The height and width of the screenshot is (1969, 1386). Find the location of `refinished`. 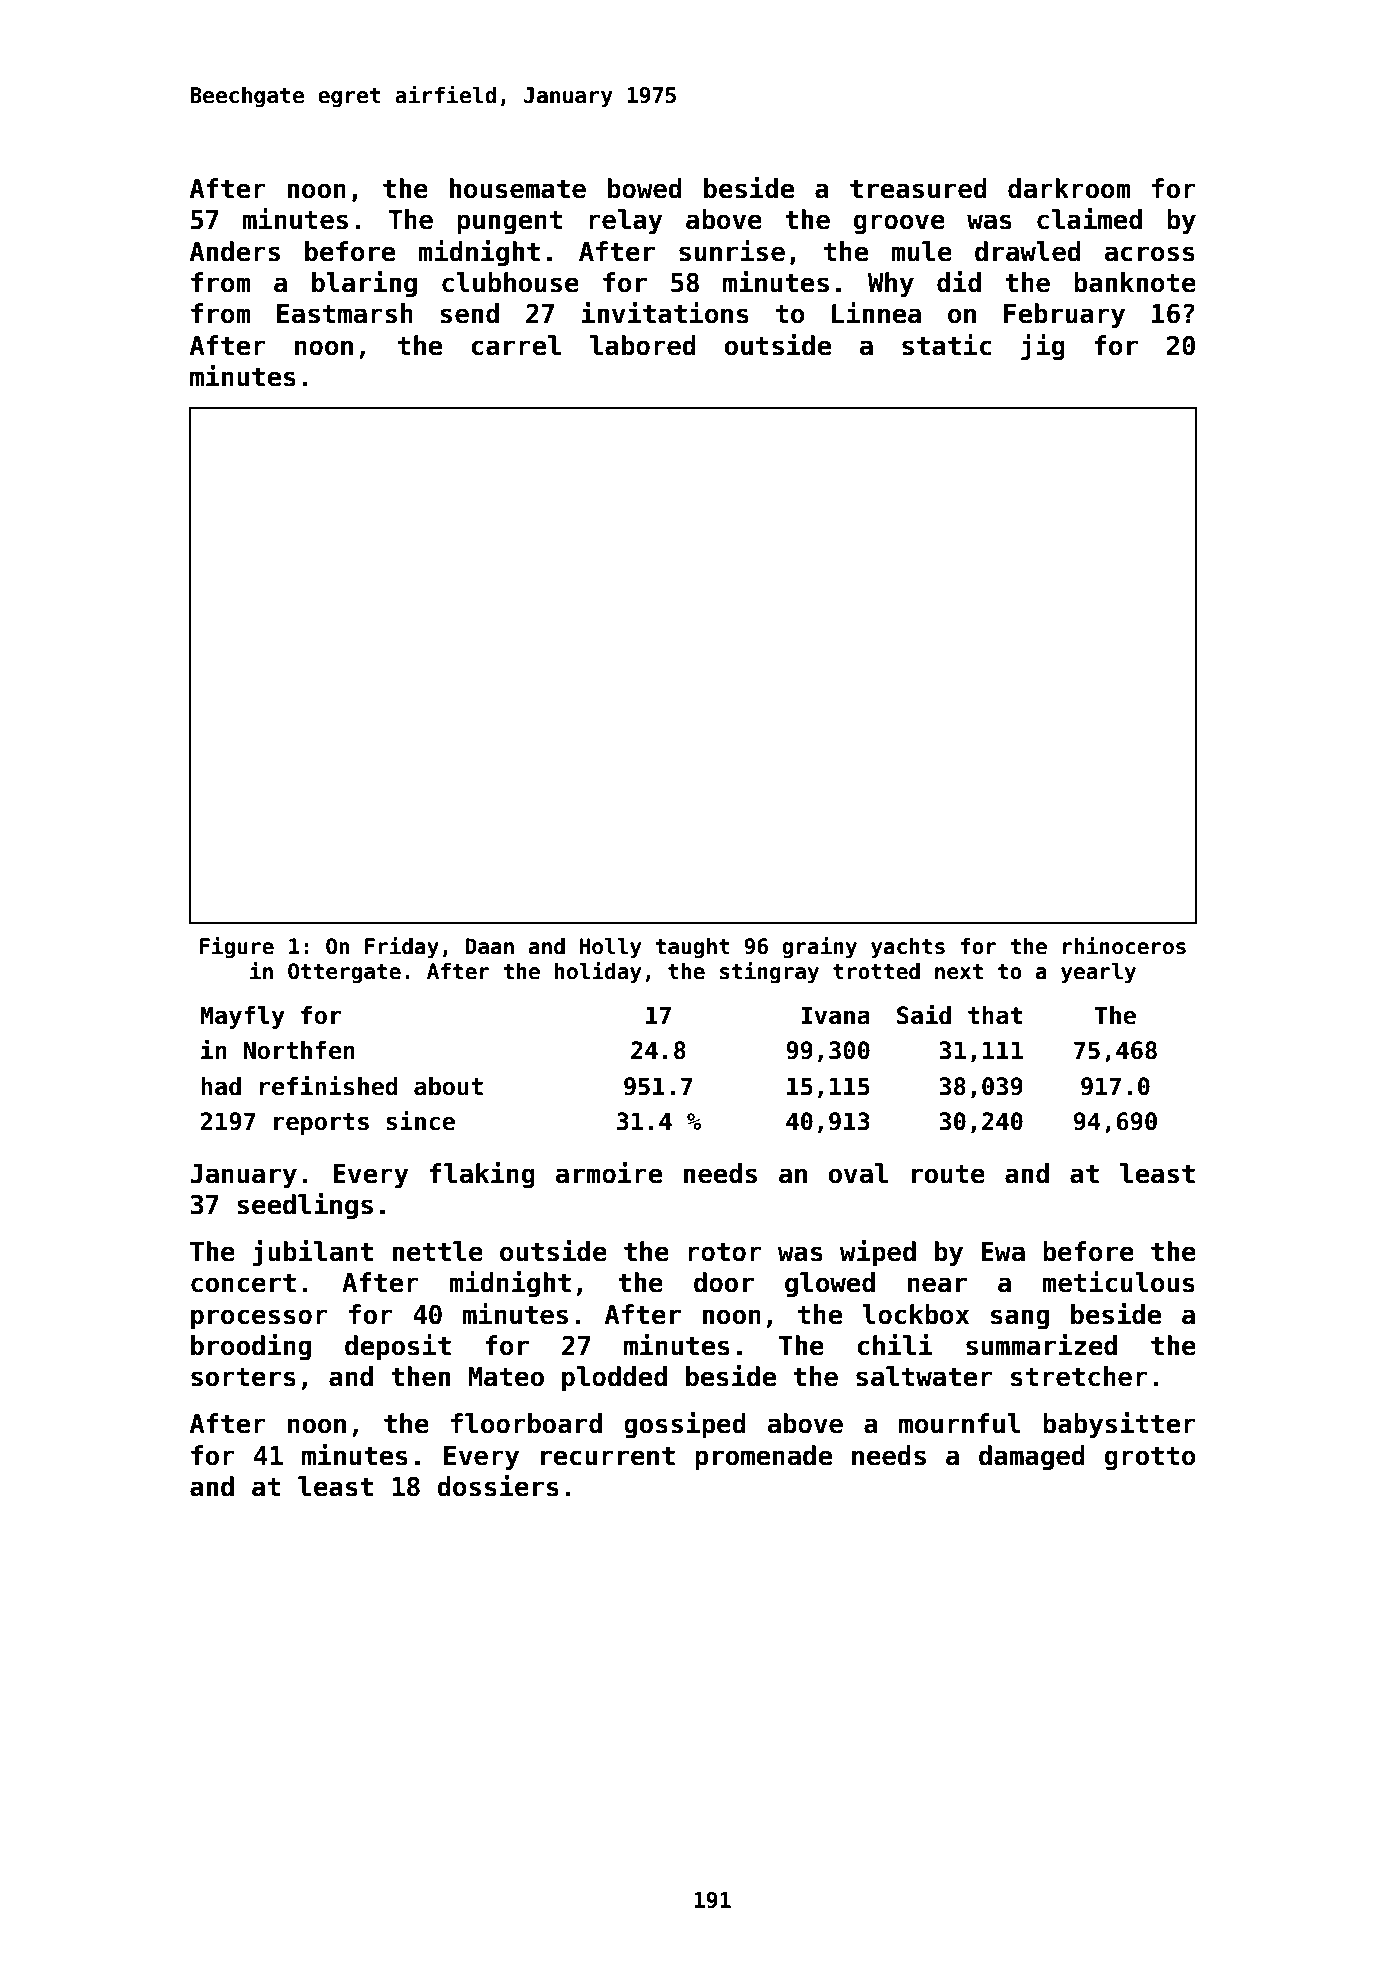

refinished is located at coordinates (329, 1085).
